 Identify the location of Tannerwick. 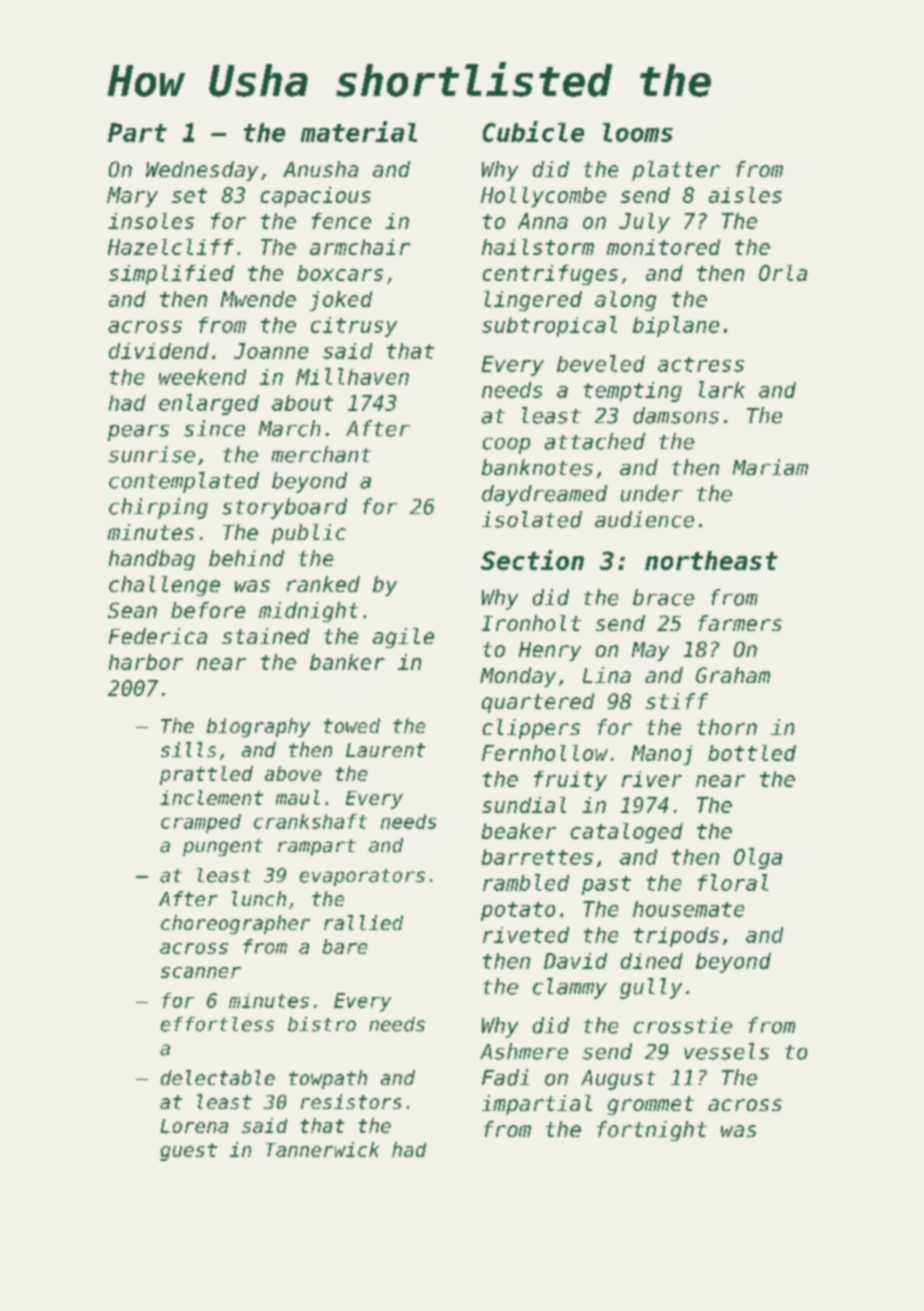
(322, 1149).
